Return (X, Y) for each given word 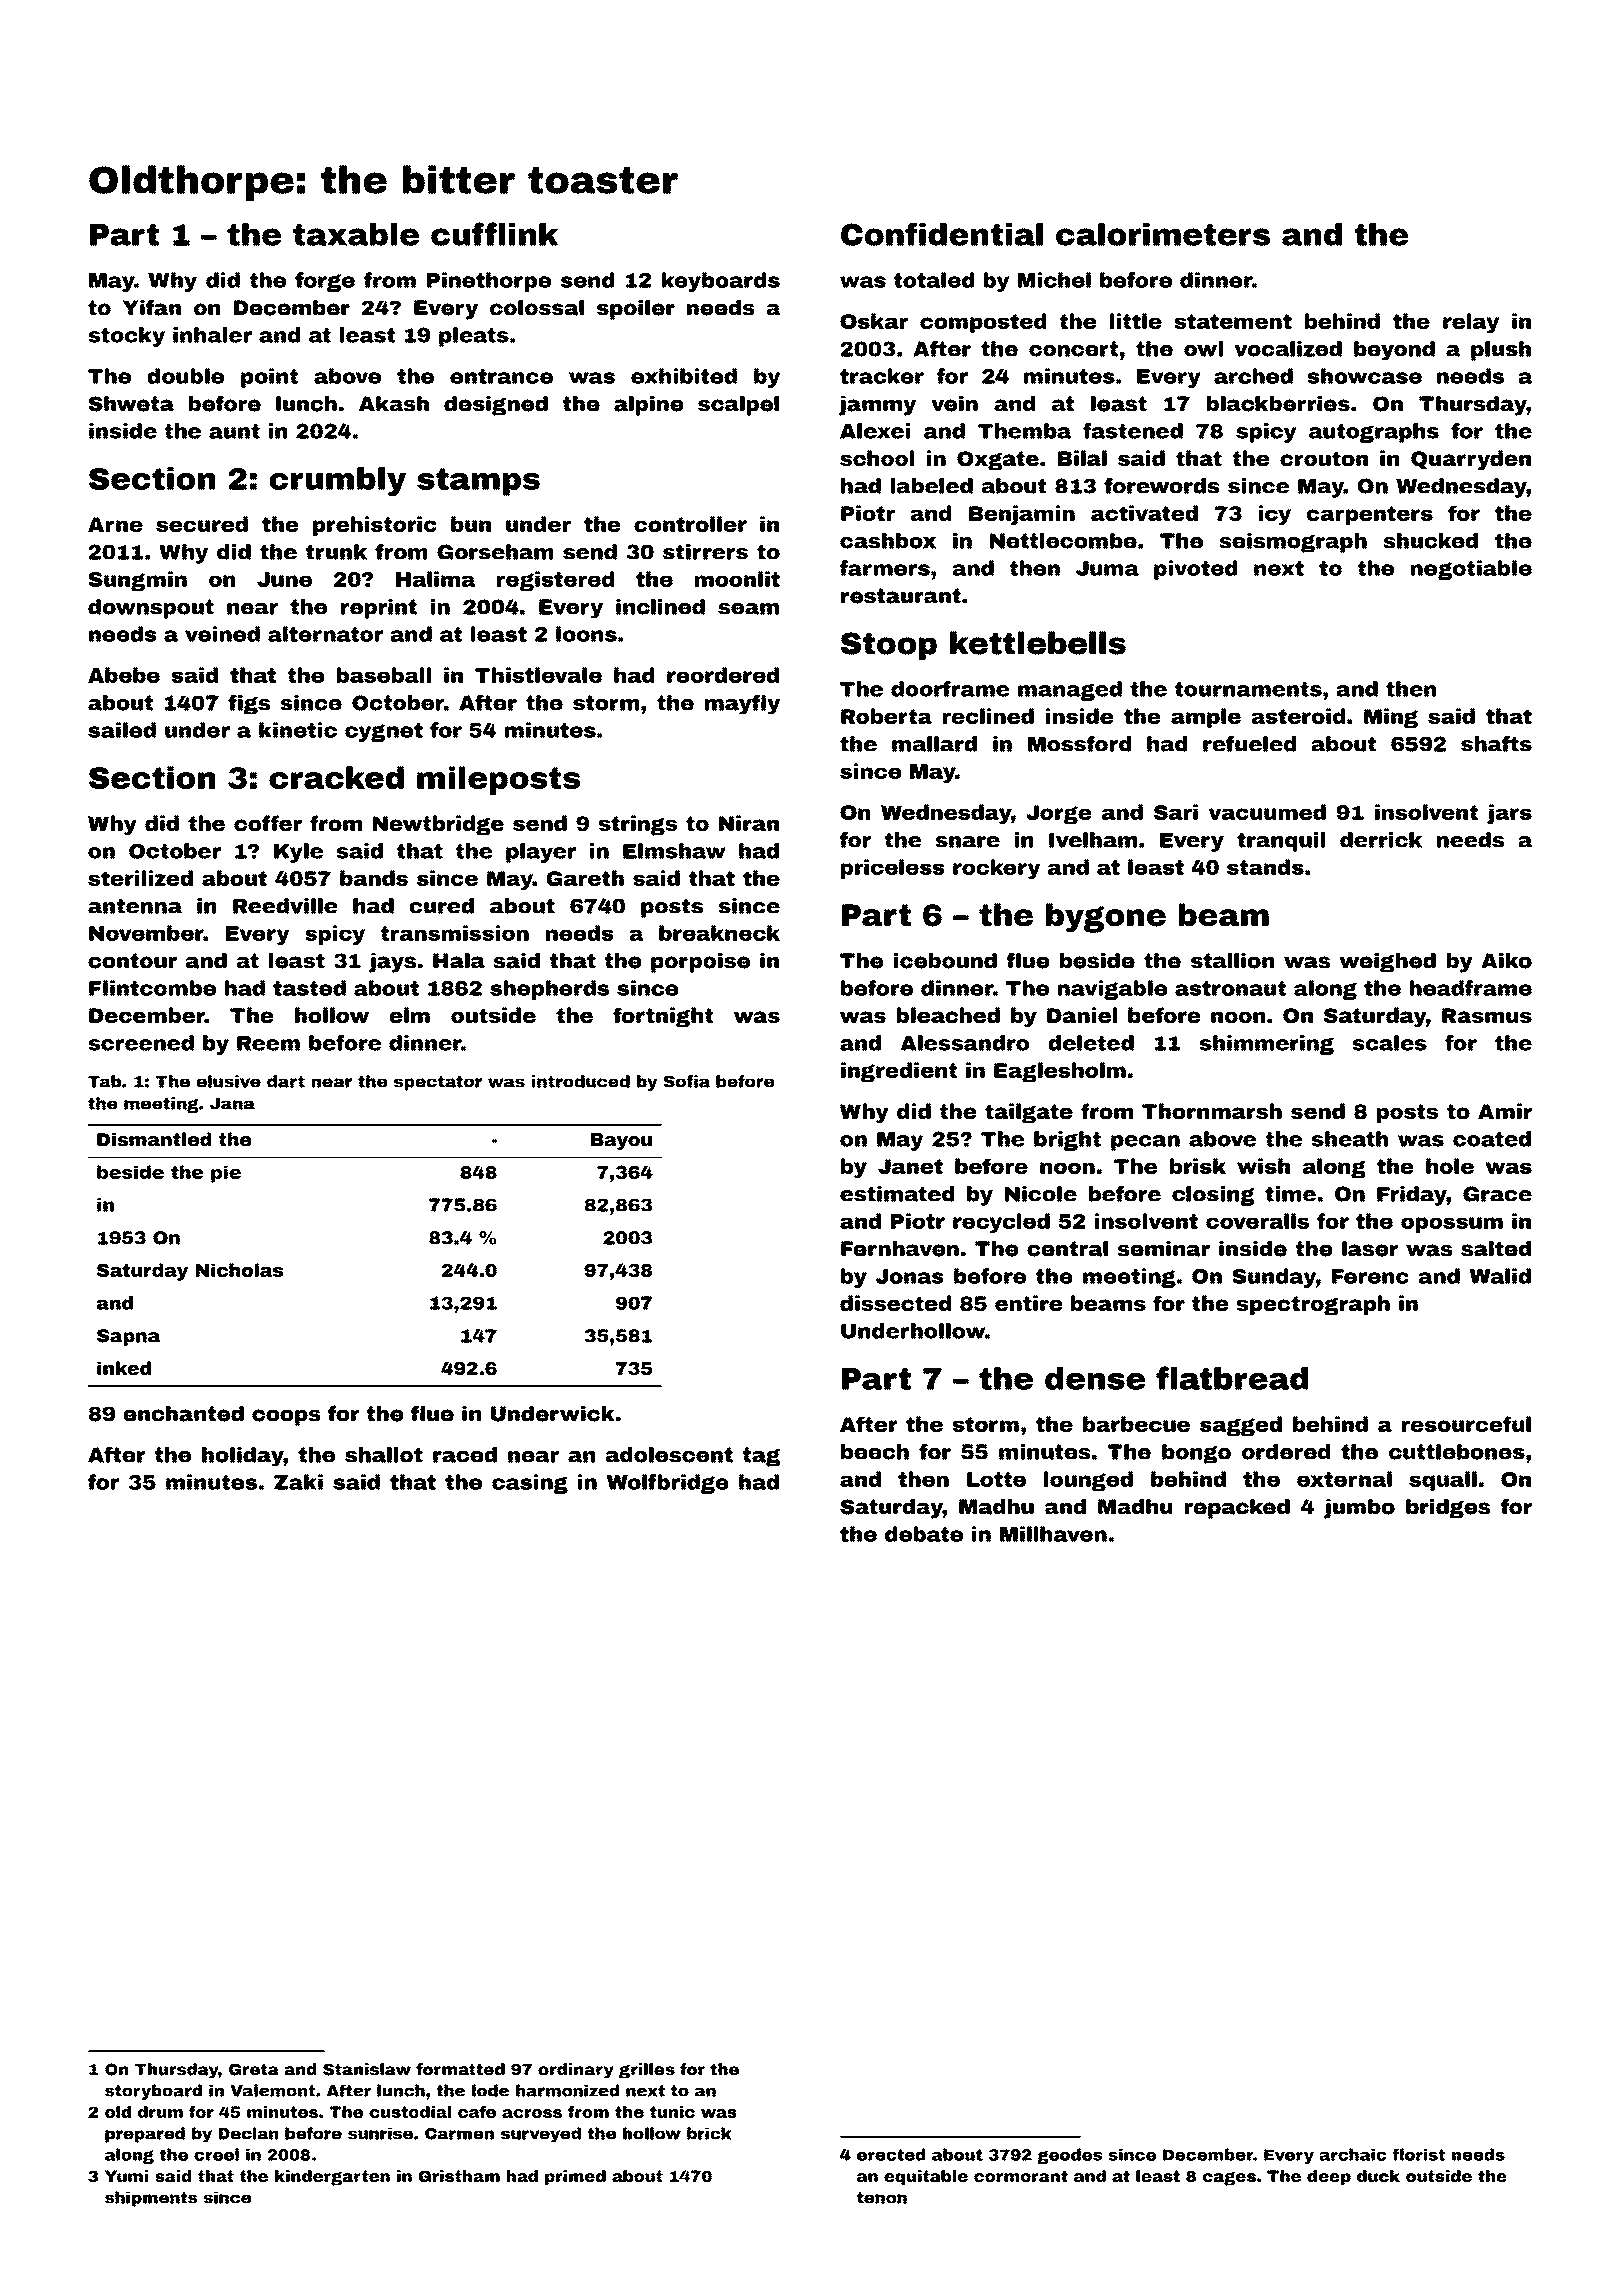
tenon (882, 2198)
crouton (1324, 459)
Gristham (459, 2176)
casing (530, 1484)
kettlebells (1038, 643)
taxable (356, 234)
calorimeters (1163, 234)
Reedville (285, 906)
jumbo (1359, 1509)
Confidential (942, 234)
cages (1229, 2178)
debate (924, 1534)
